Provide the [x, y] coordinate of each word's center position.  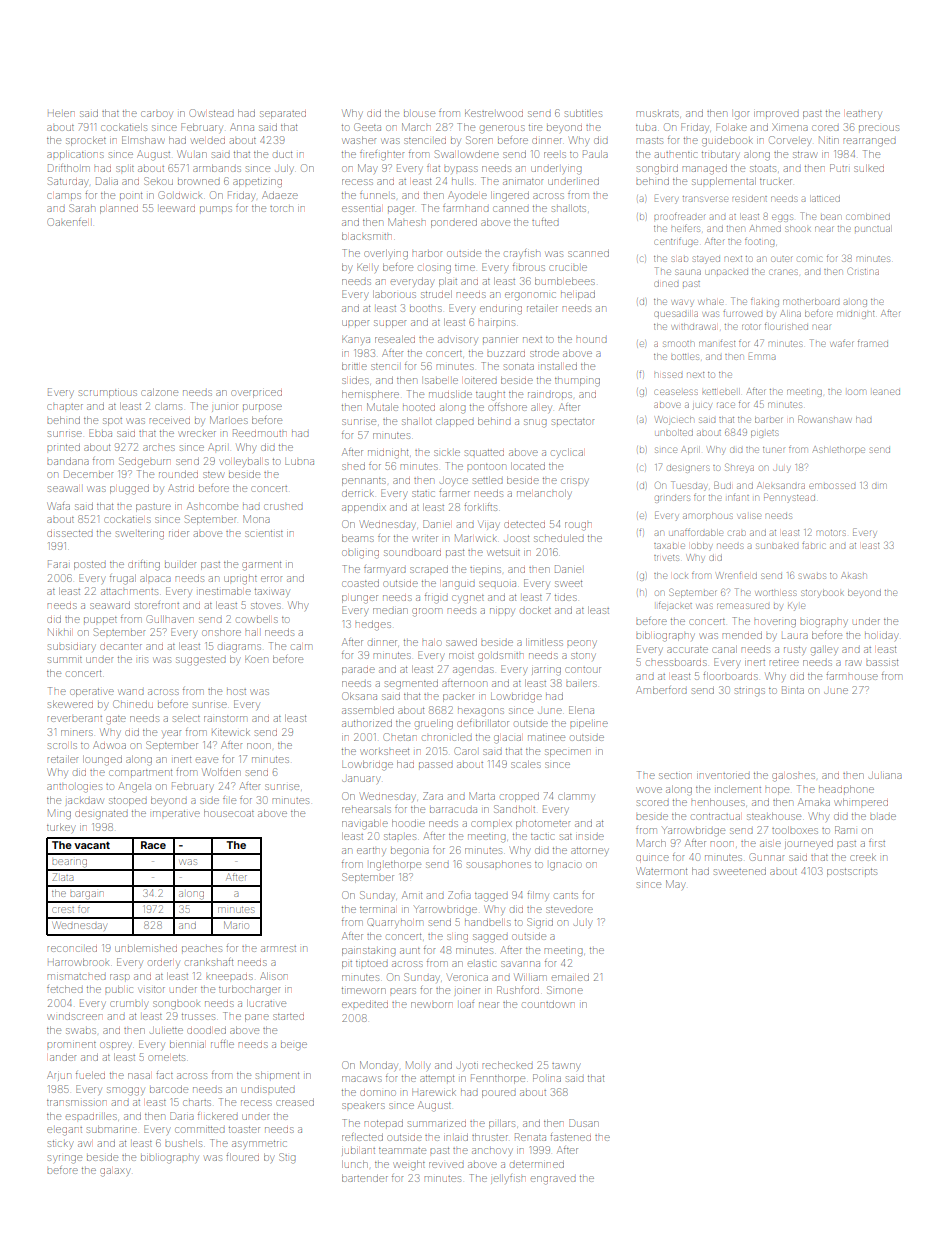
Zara [433, 796]
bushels [183, 1143]
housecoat [229, 813]
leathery [864, 115]
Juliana [885, 776]
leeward [177, 209]
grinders [672, 499]
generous [502, 129]
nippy [502, 612]
